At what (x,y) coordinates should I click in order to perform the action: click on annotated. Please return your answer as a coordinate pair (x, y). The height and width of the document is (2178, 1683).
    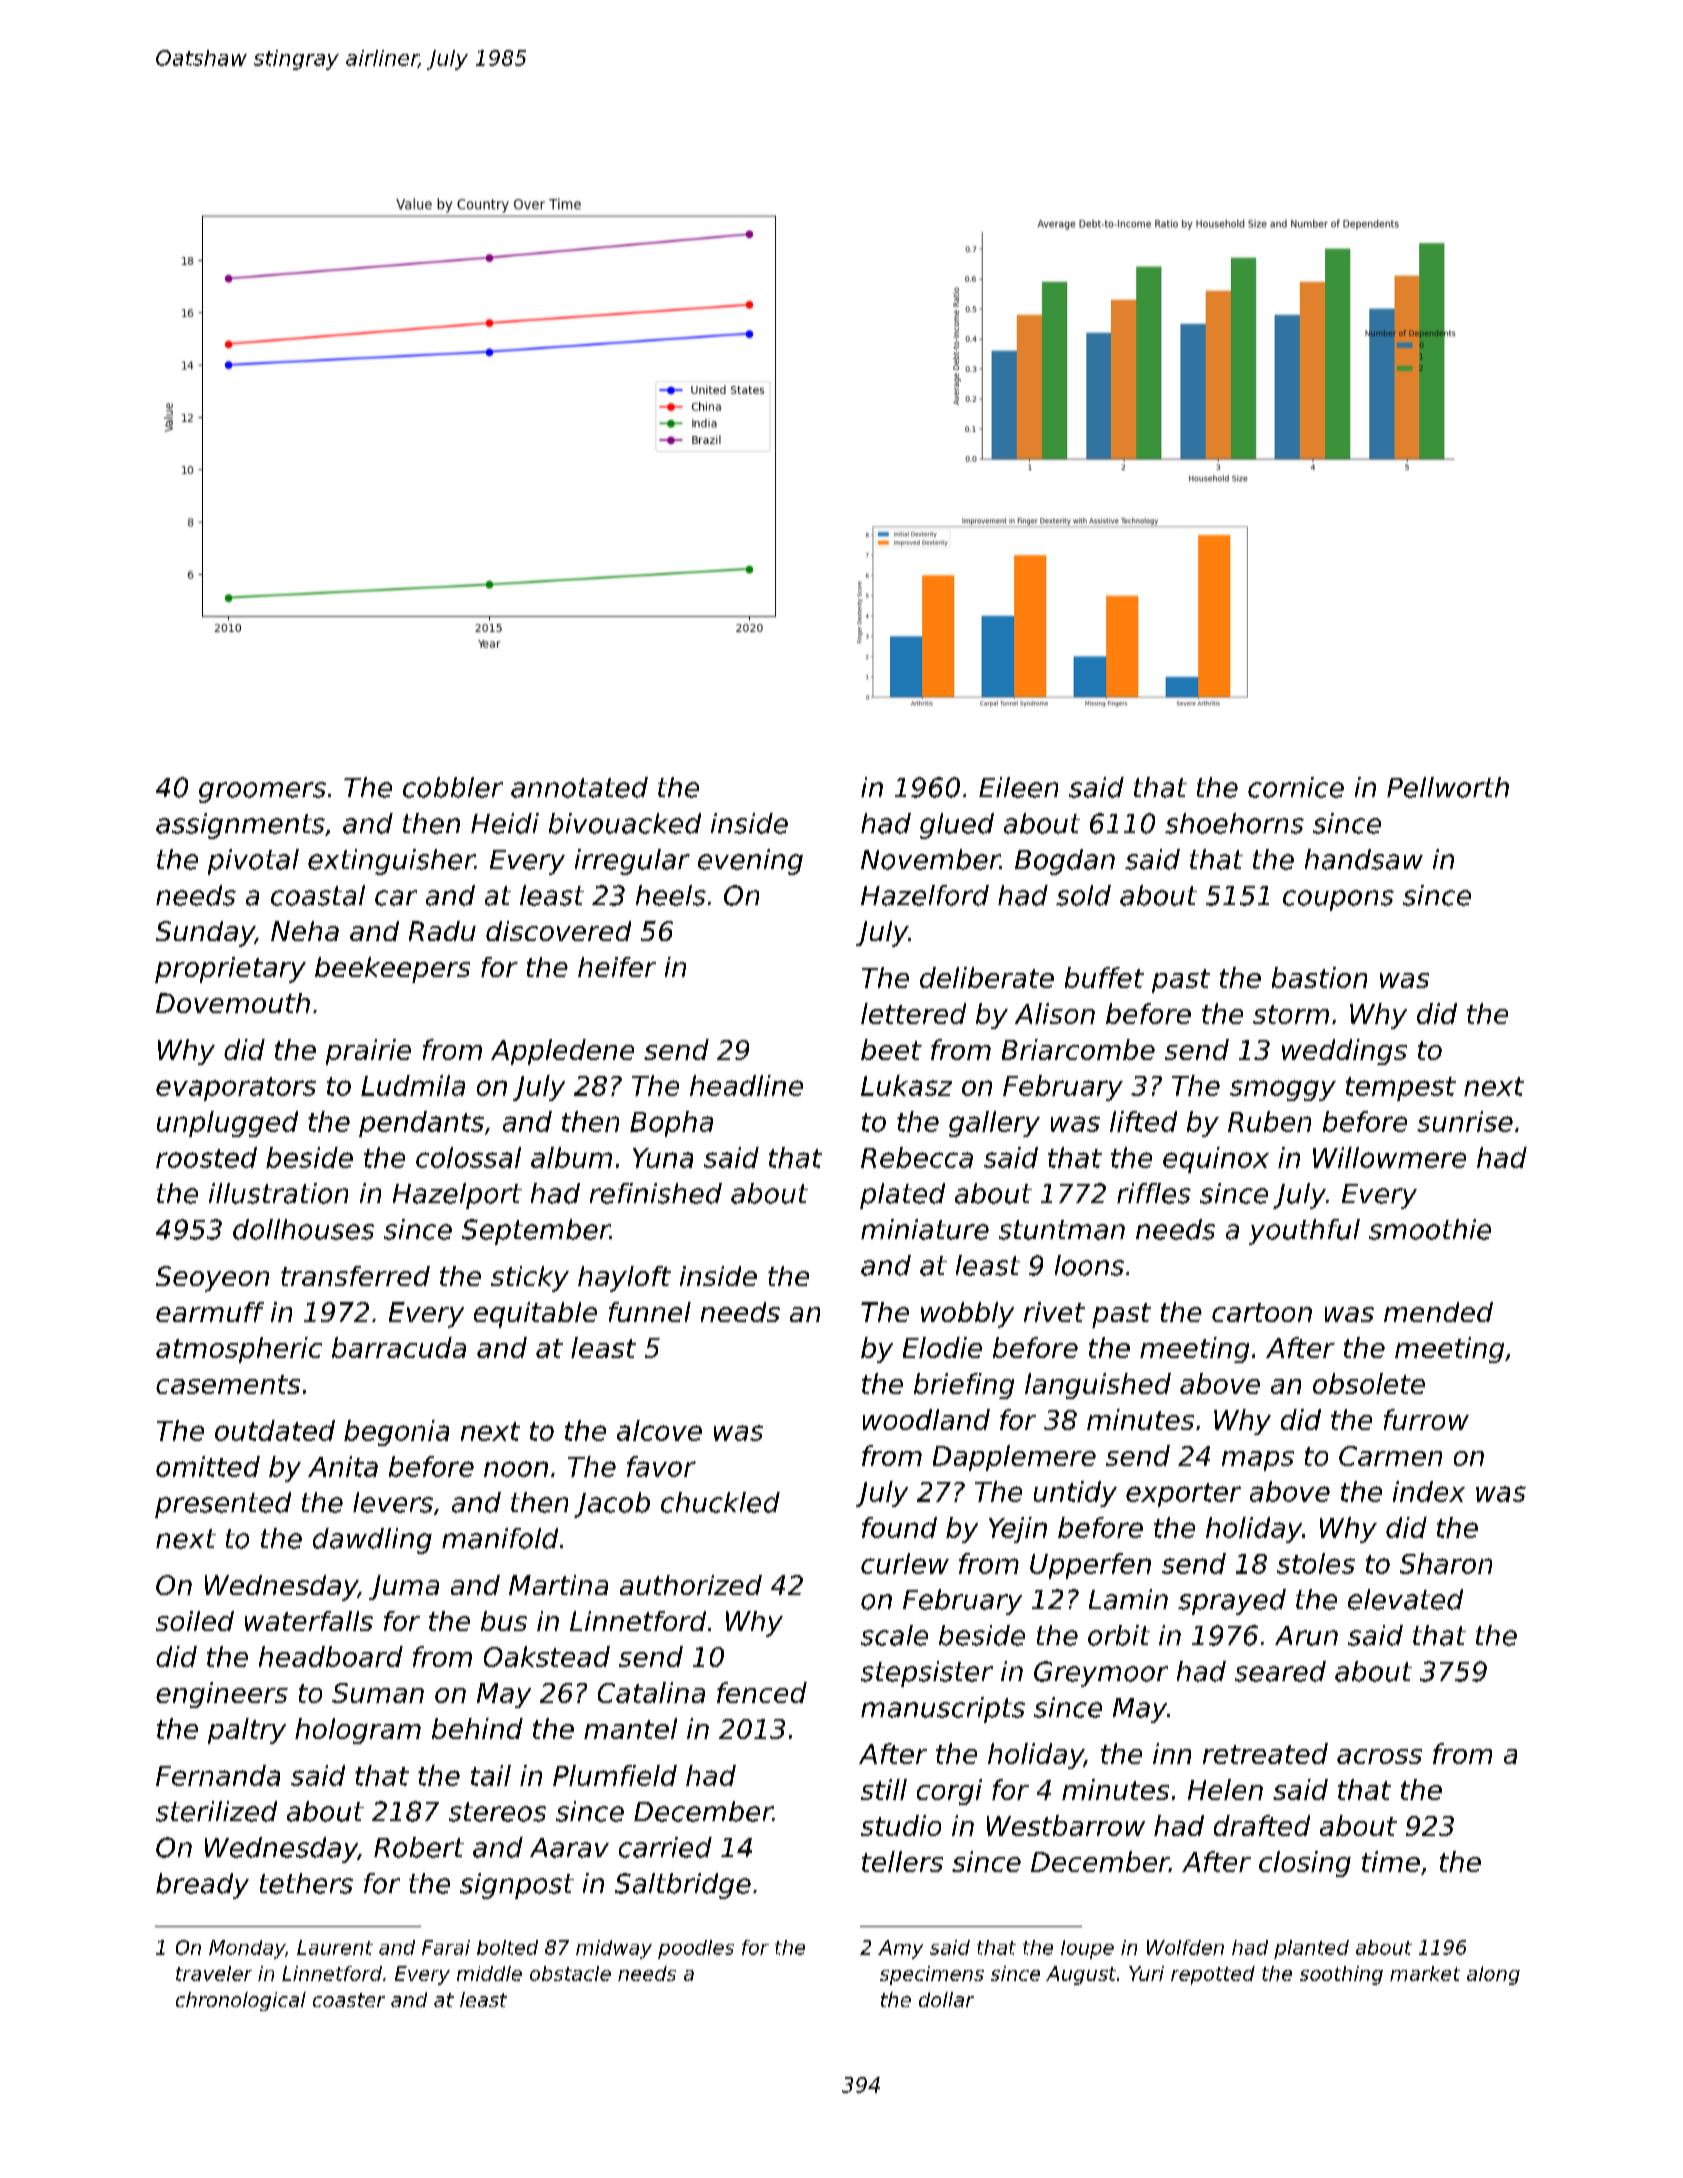
    Looking at the image, I should click on (579, 787).
